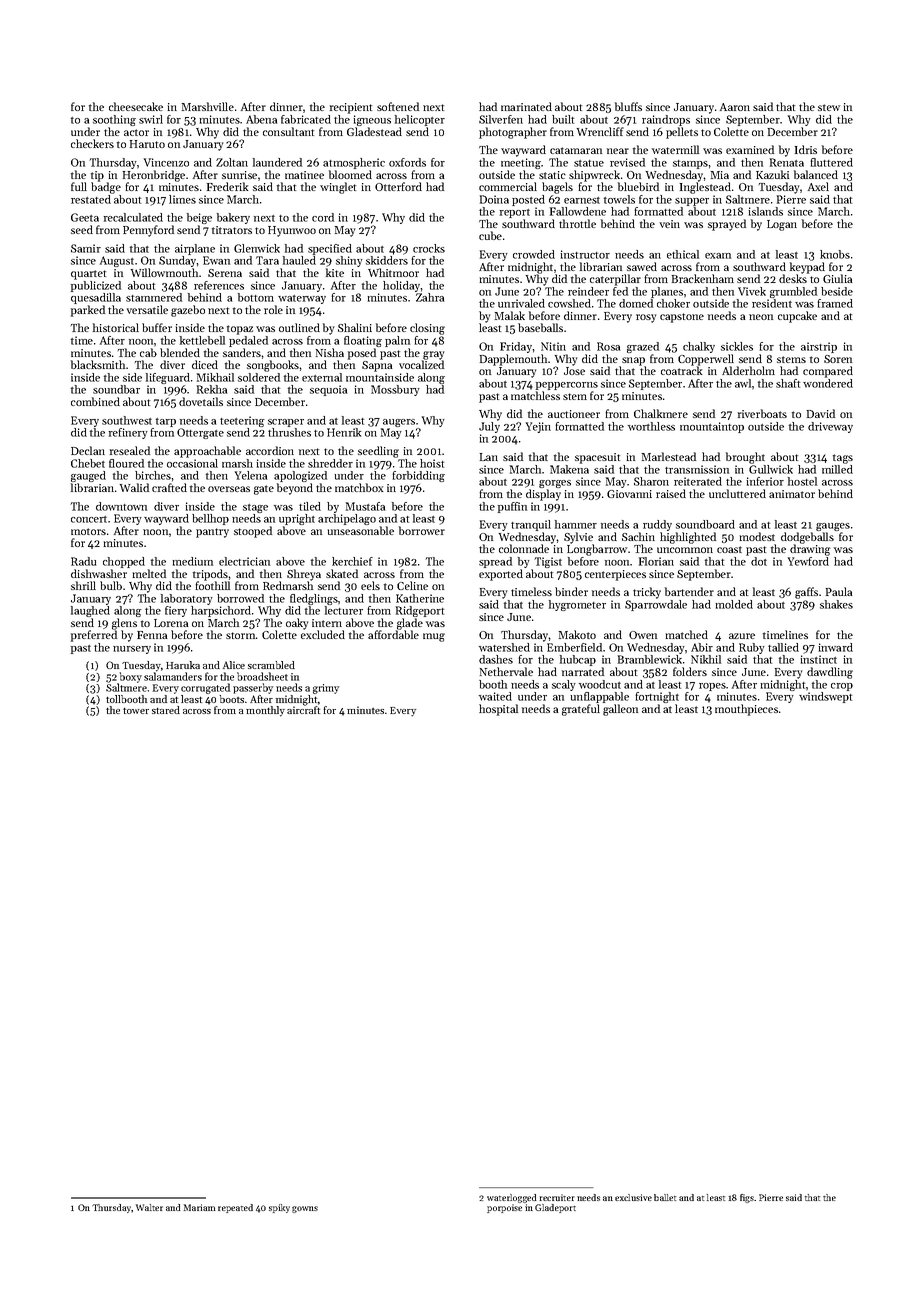 The width and height of the image is (924, 1308). I want to click on crafted, so click(169, 487).
